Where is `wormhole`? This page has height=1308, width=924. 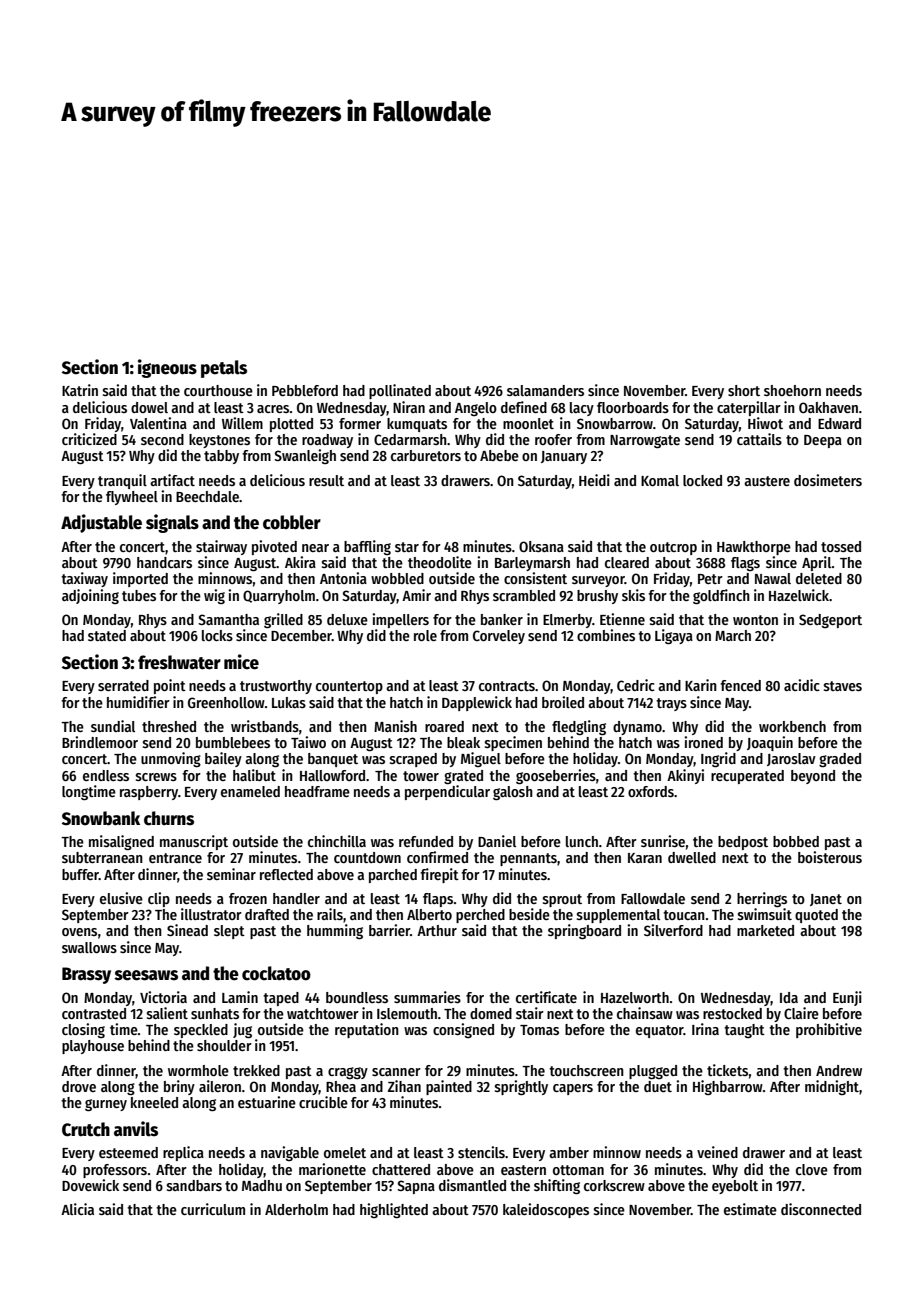
wormhole is located at coordinates (198, 1070).
